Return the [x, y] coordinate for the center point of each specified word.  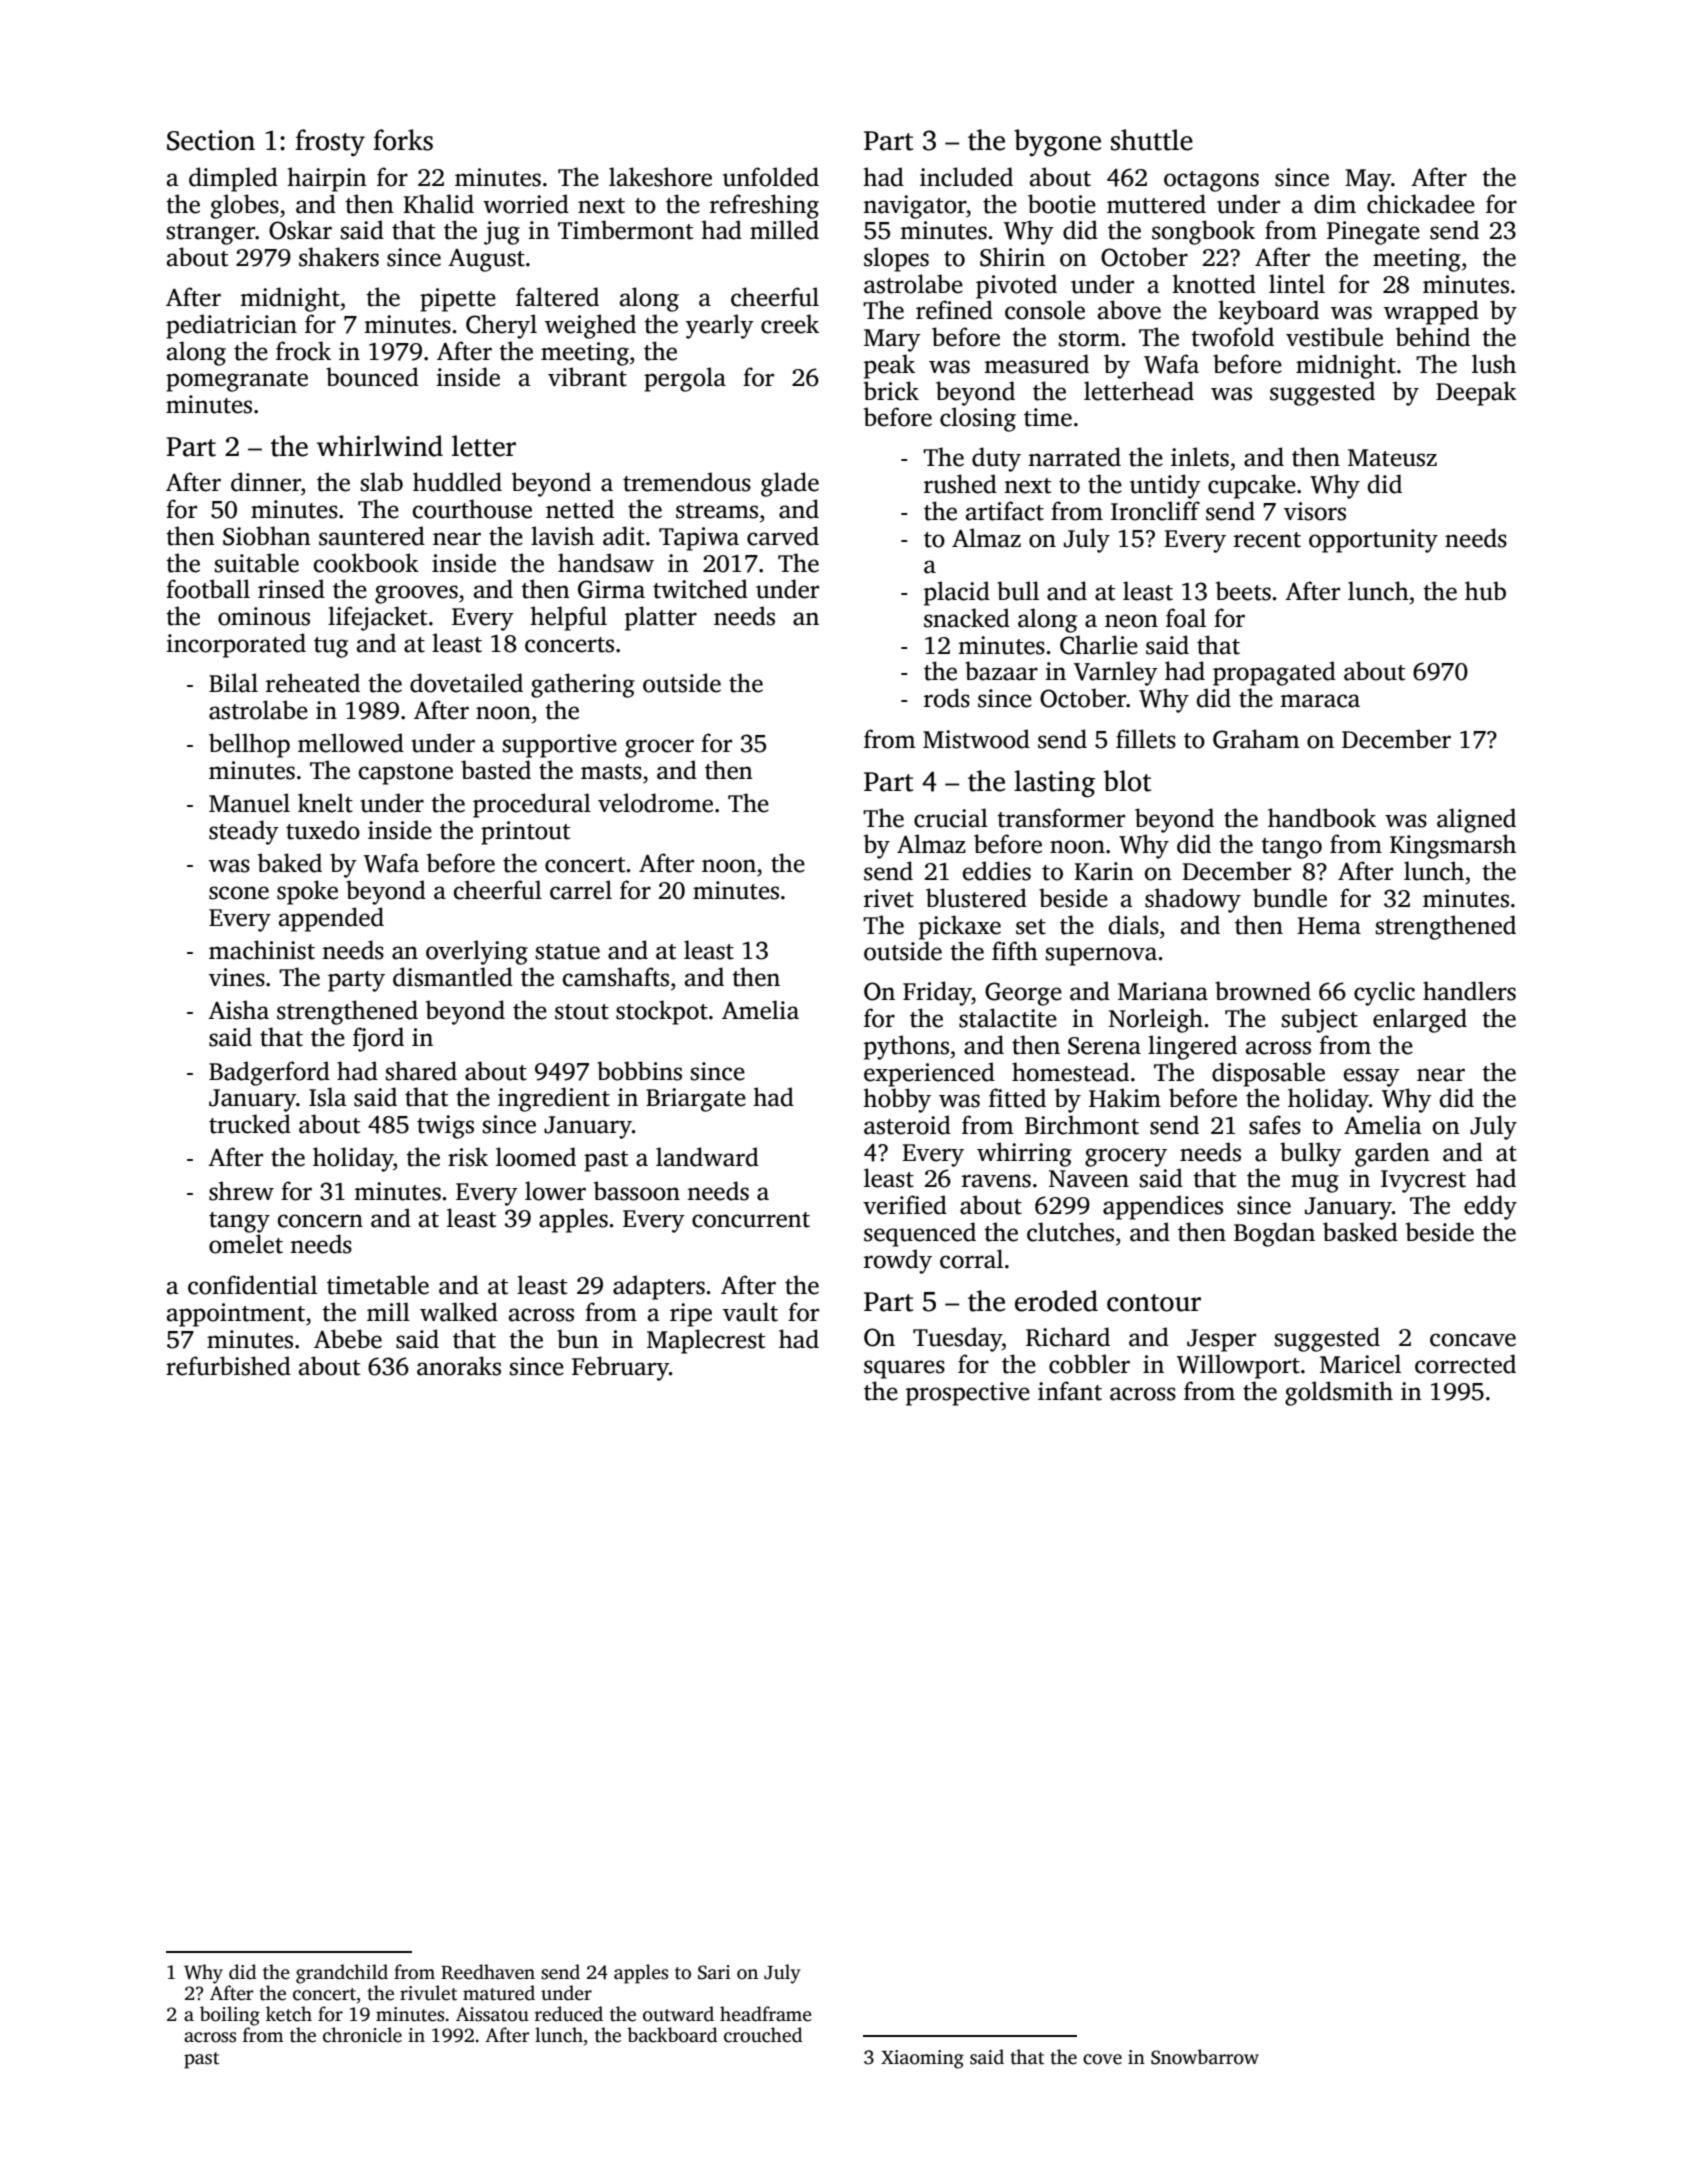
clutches [1070, 1232]
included [966, 177]
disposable [1268, 1074]
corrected [1465, 1364]
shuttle [1152, 140]
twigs [445, 1127]
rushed [960, 484]
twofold [1232, 337]
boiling [230, 2016]
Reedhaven [488, 1972]
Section [211, 140]
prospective [968, 1394]
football [208, 589]
